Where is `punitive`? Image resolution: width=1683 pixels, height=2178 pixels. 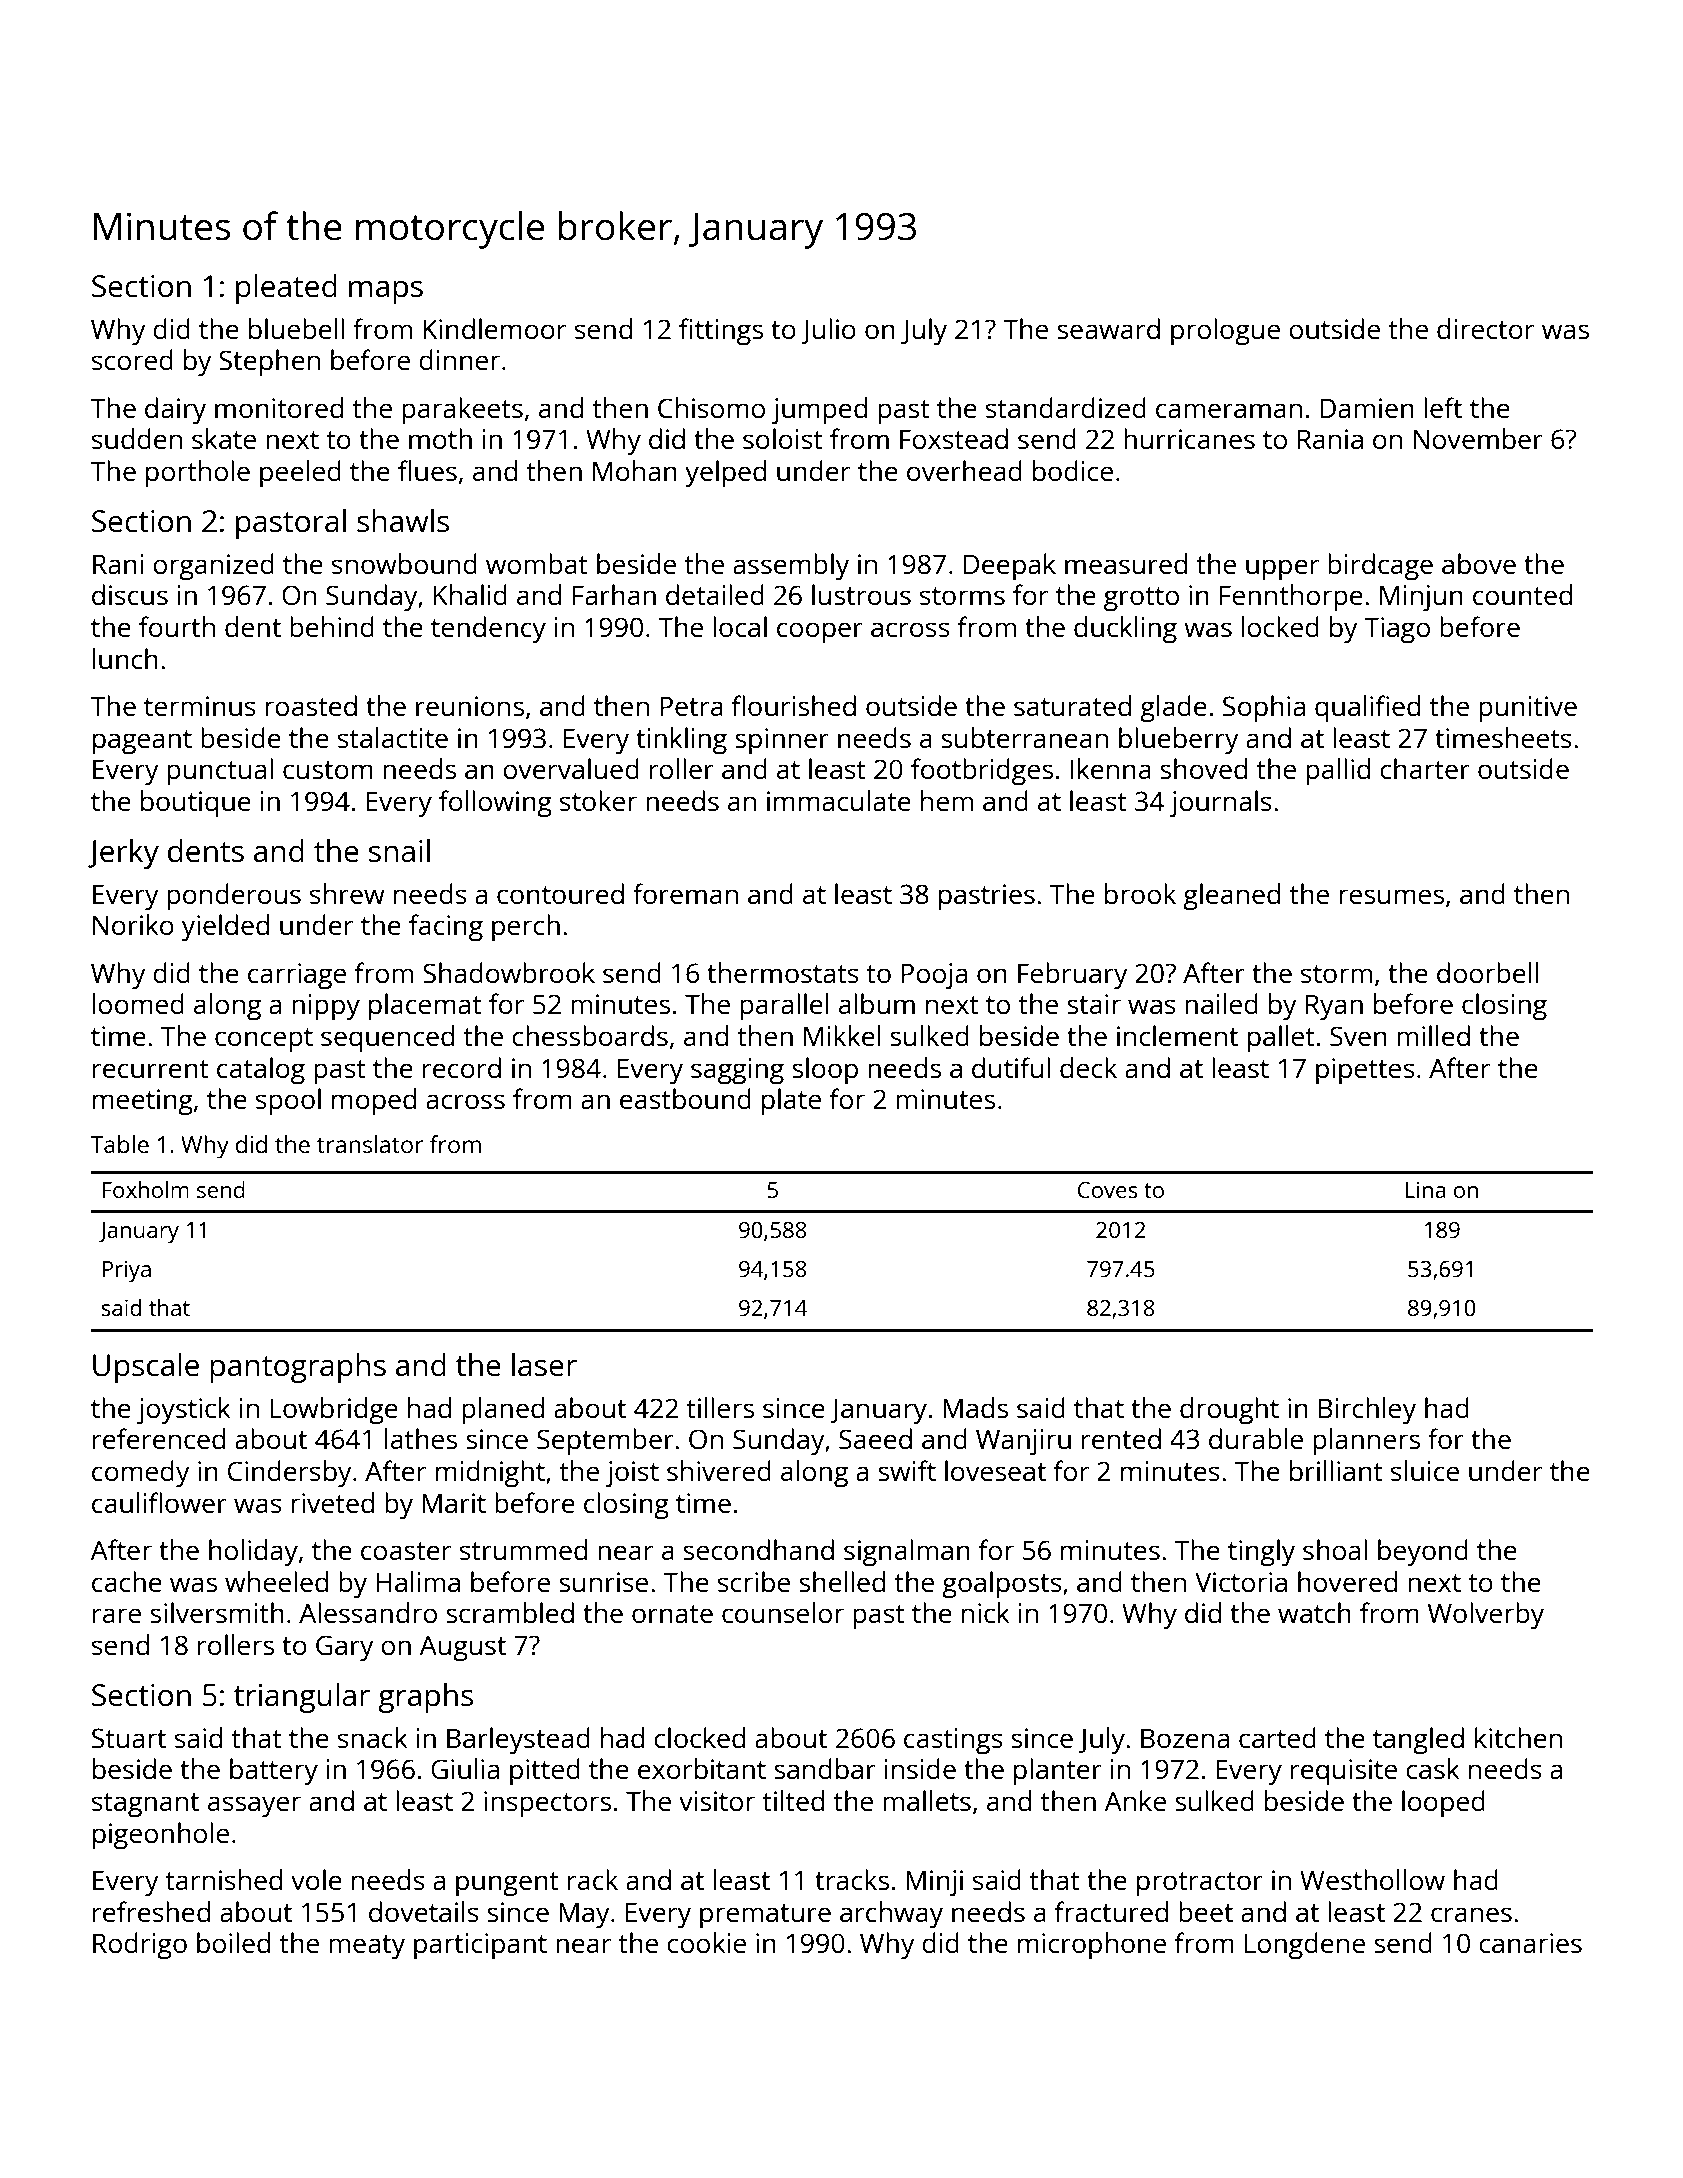
punitive is located at coordinates (1528, 709).
